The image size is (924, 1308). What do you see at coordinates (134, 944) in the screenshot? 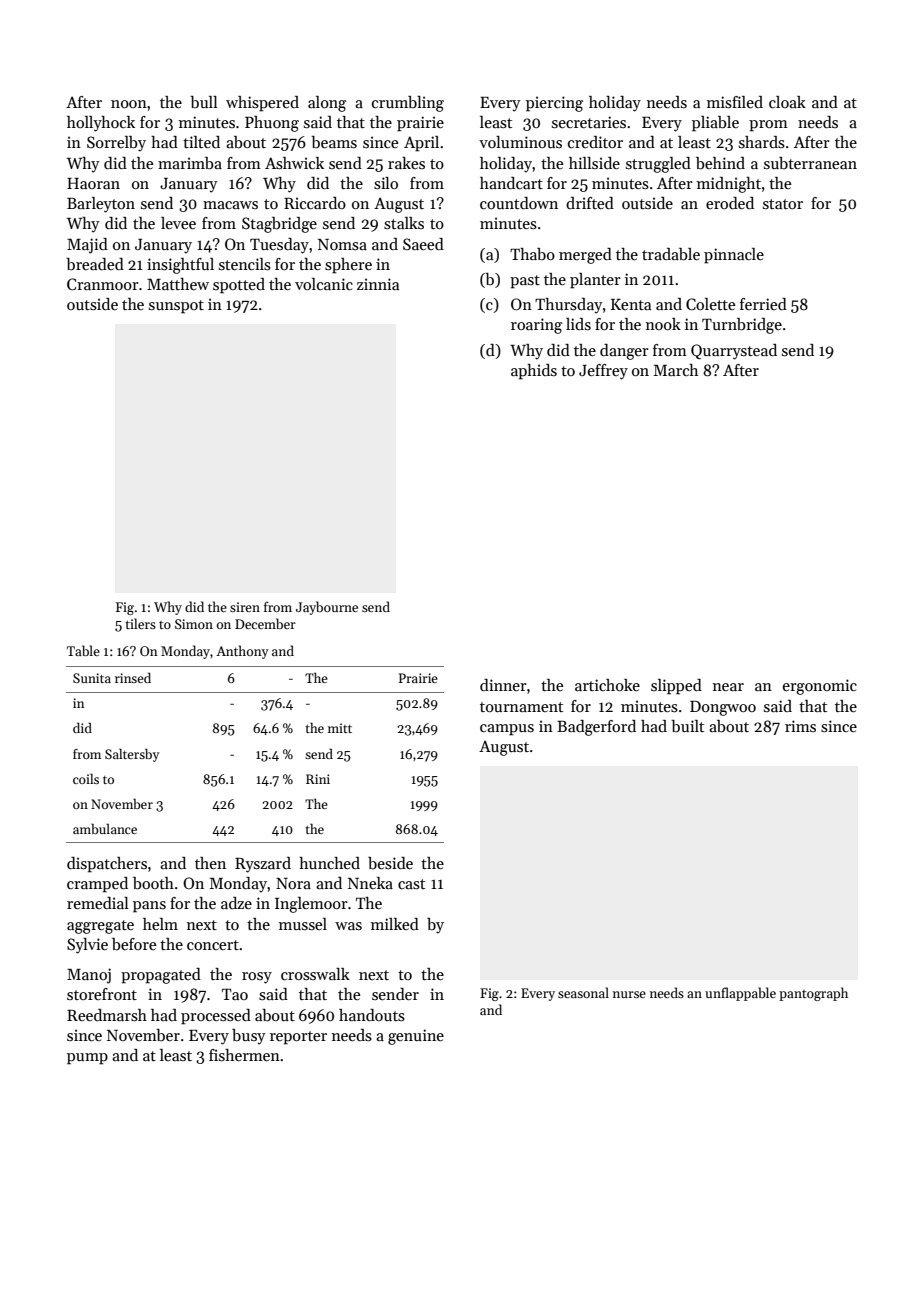
I see `before` at bounding box center [134, 944].
